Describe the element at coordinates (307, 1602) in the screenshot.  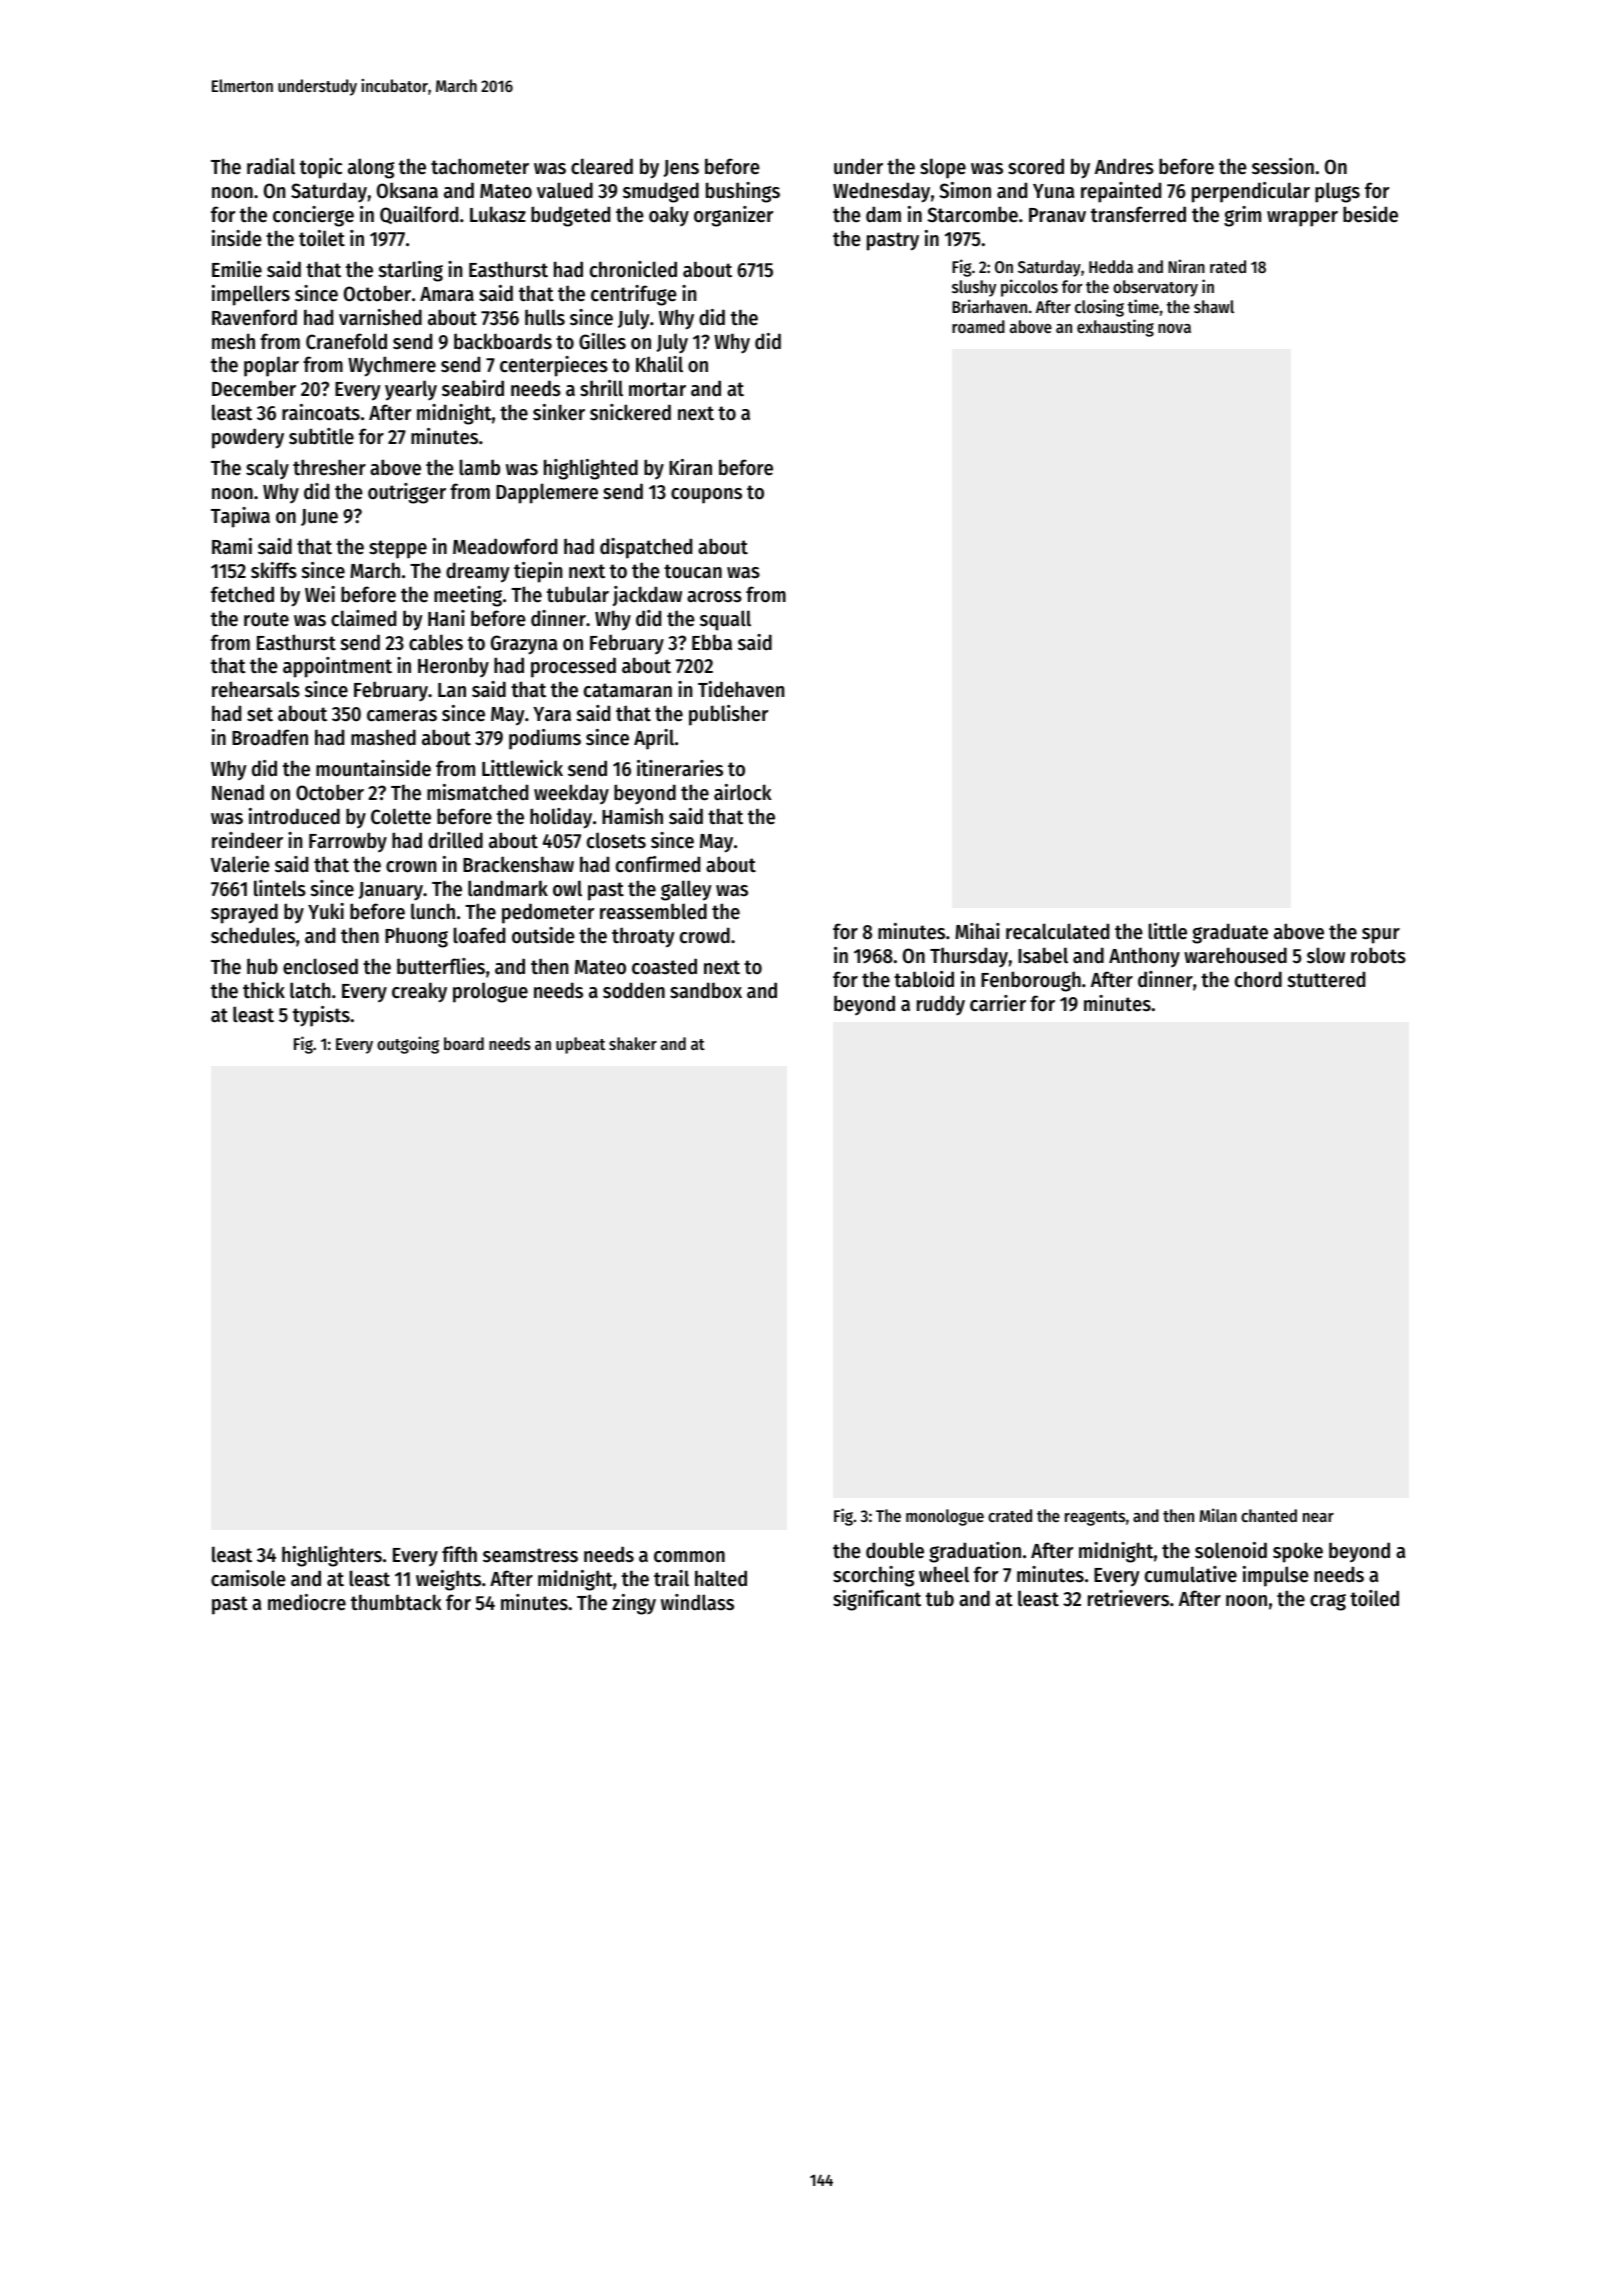
I see `mediocre` at that location.
